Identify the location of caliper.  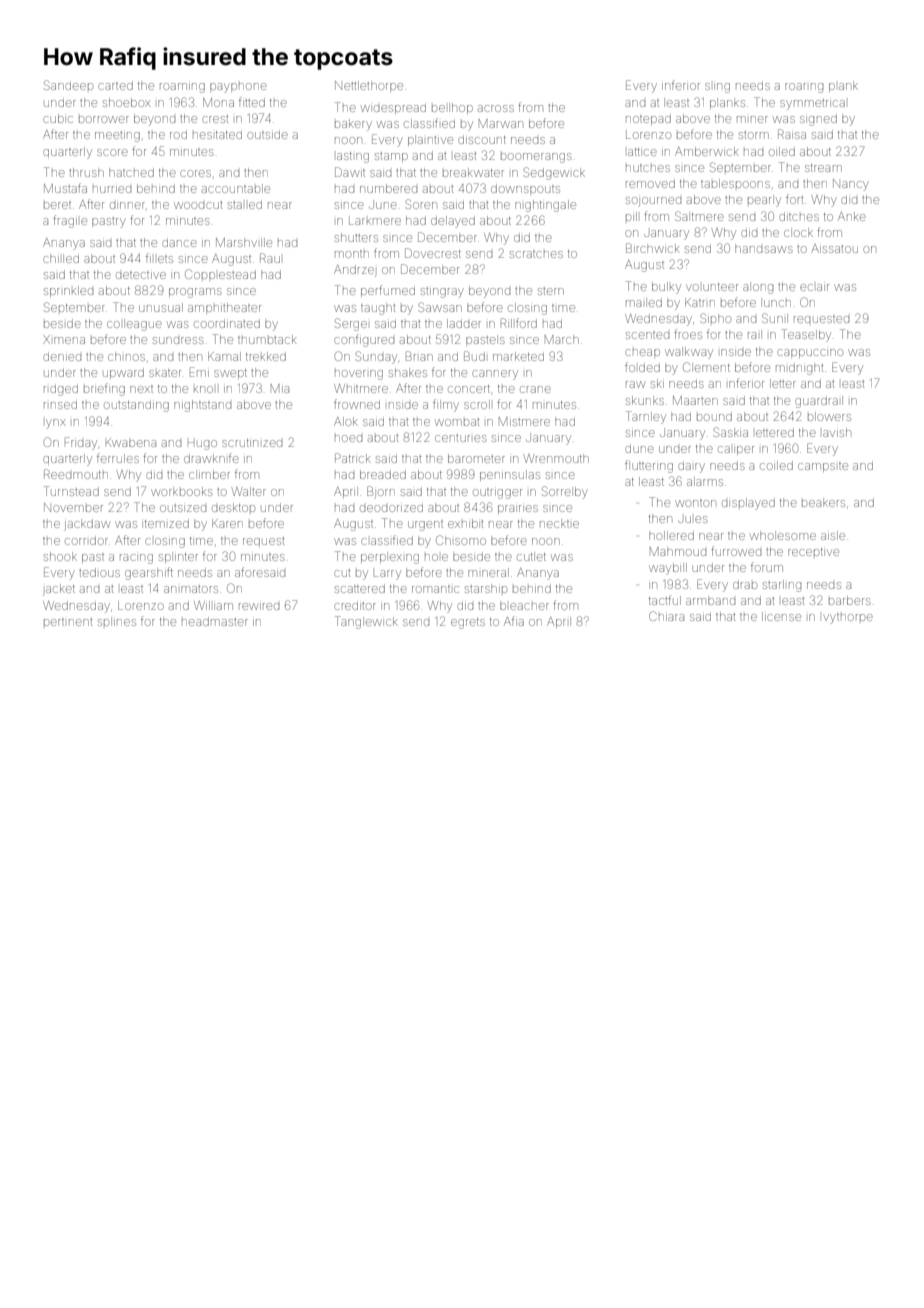
(736, 450).
